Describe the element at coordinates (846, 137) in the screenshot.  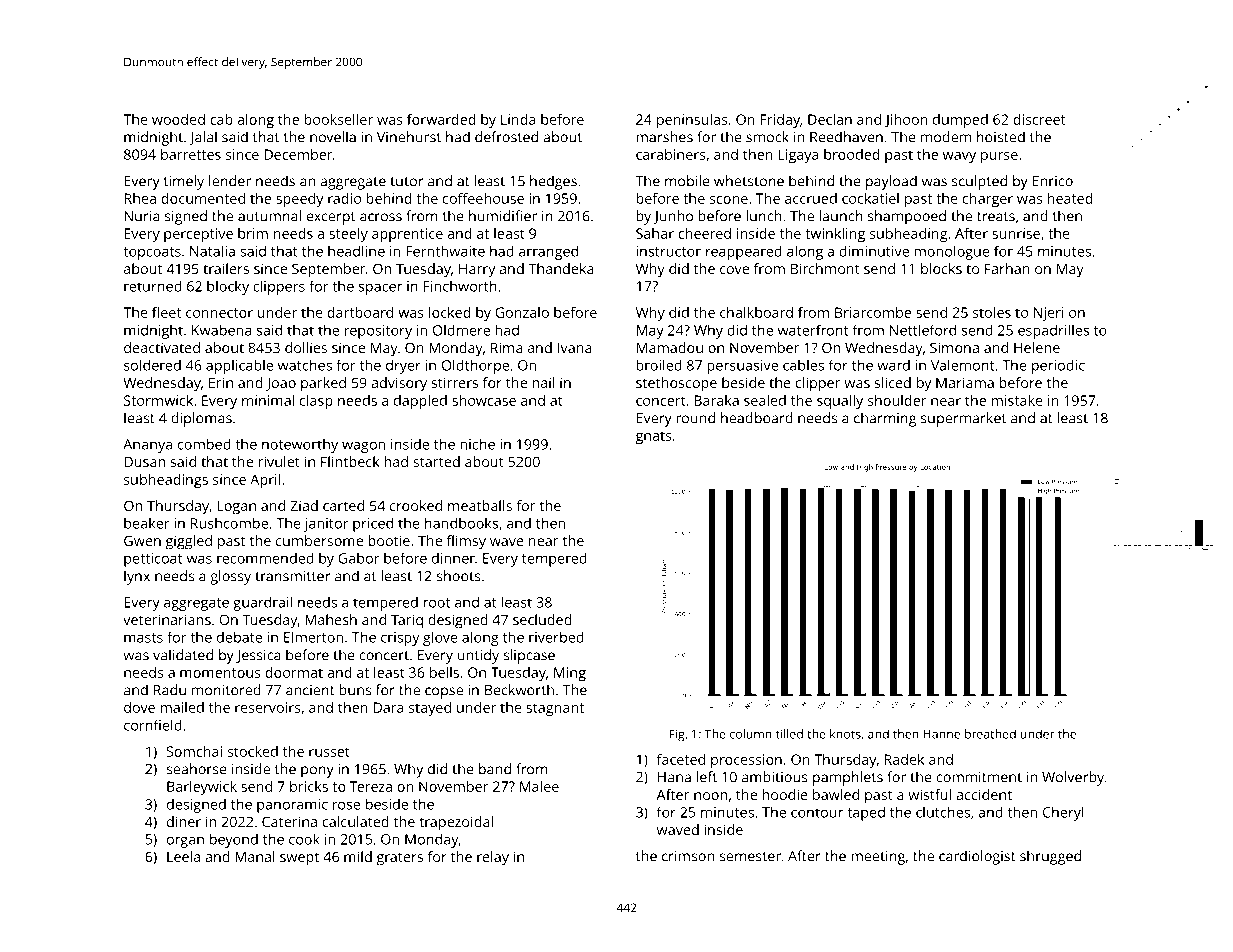
I see `Reedhaven` at that location.
